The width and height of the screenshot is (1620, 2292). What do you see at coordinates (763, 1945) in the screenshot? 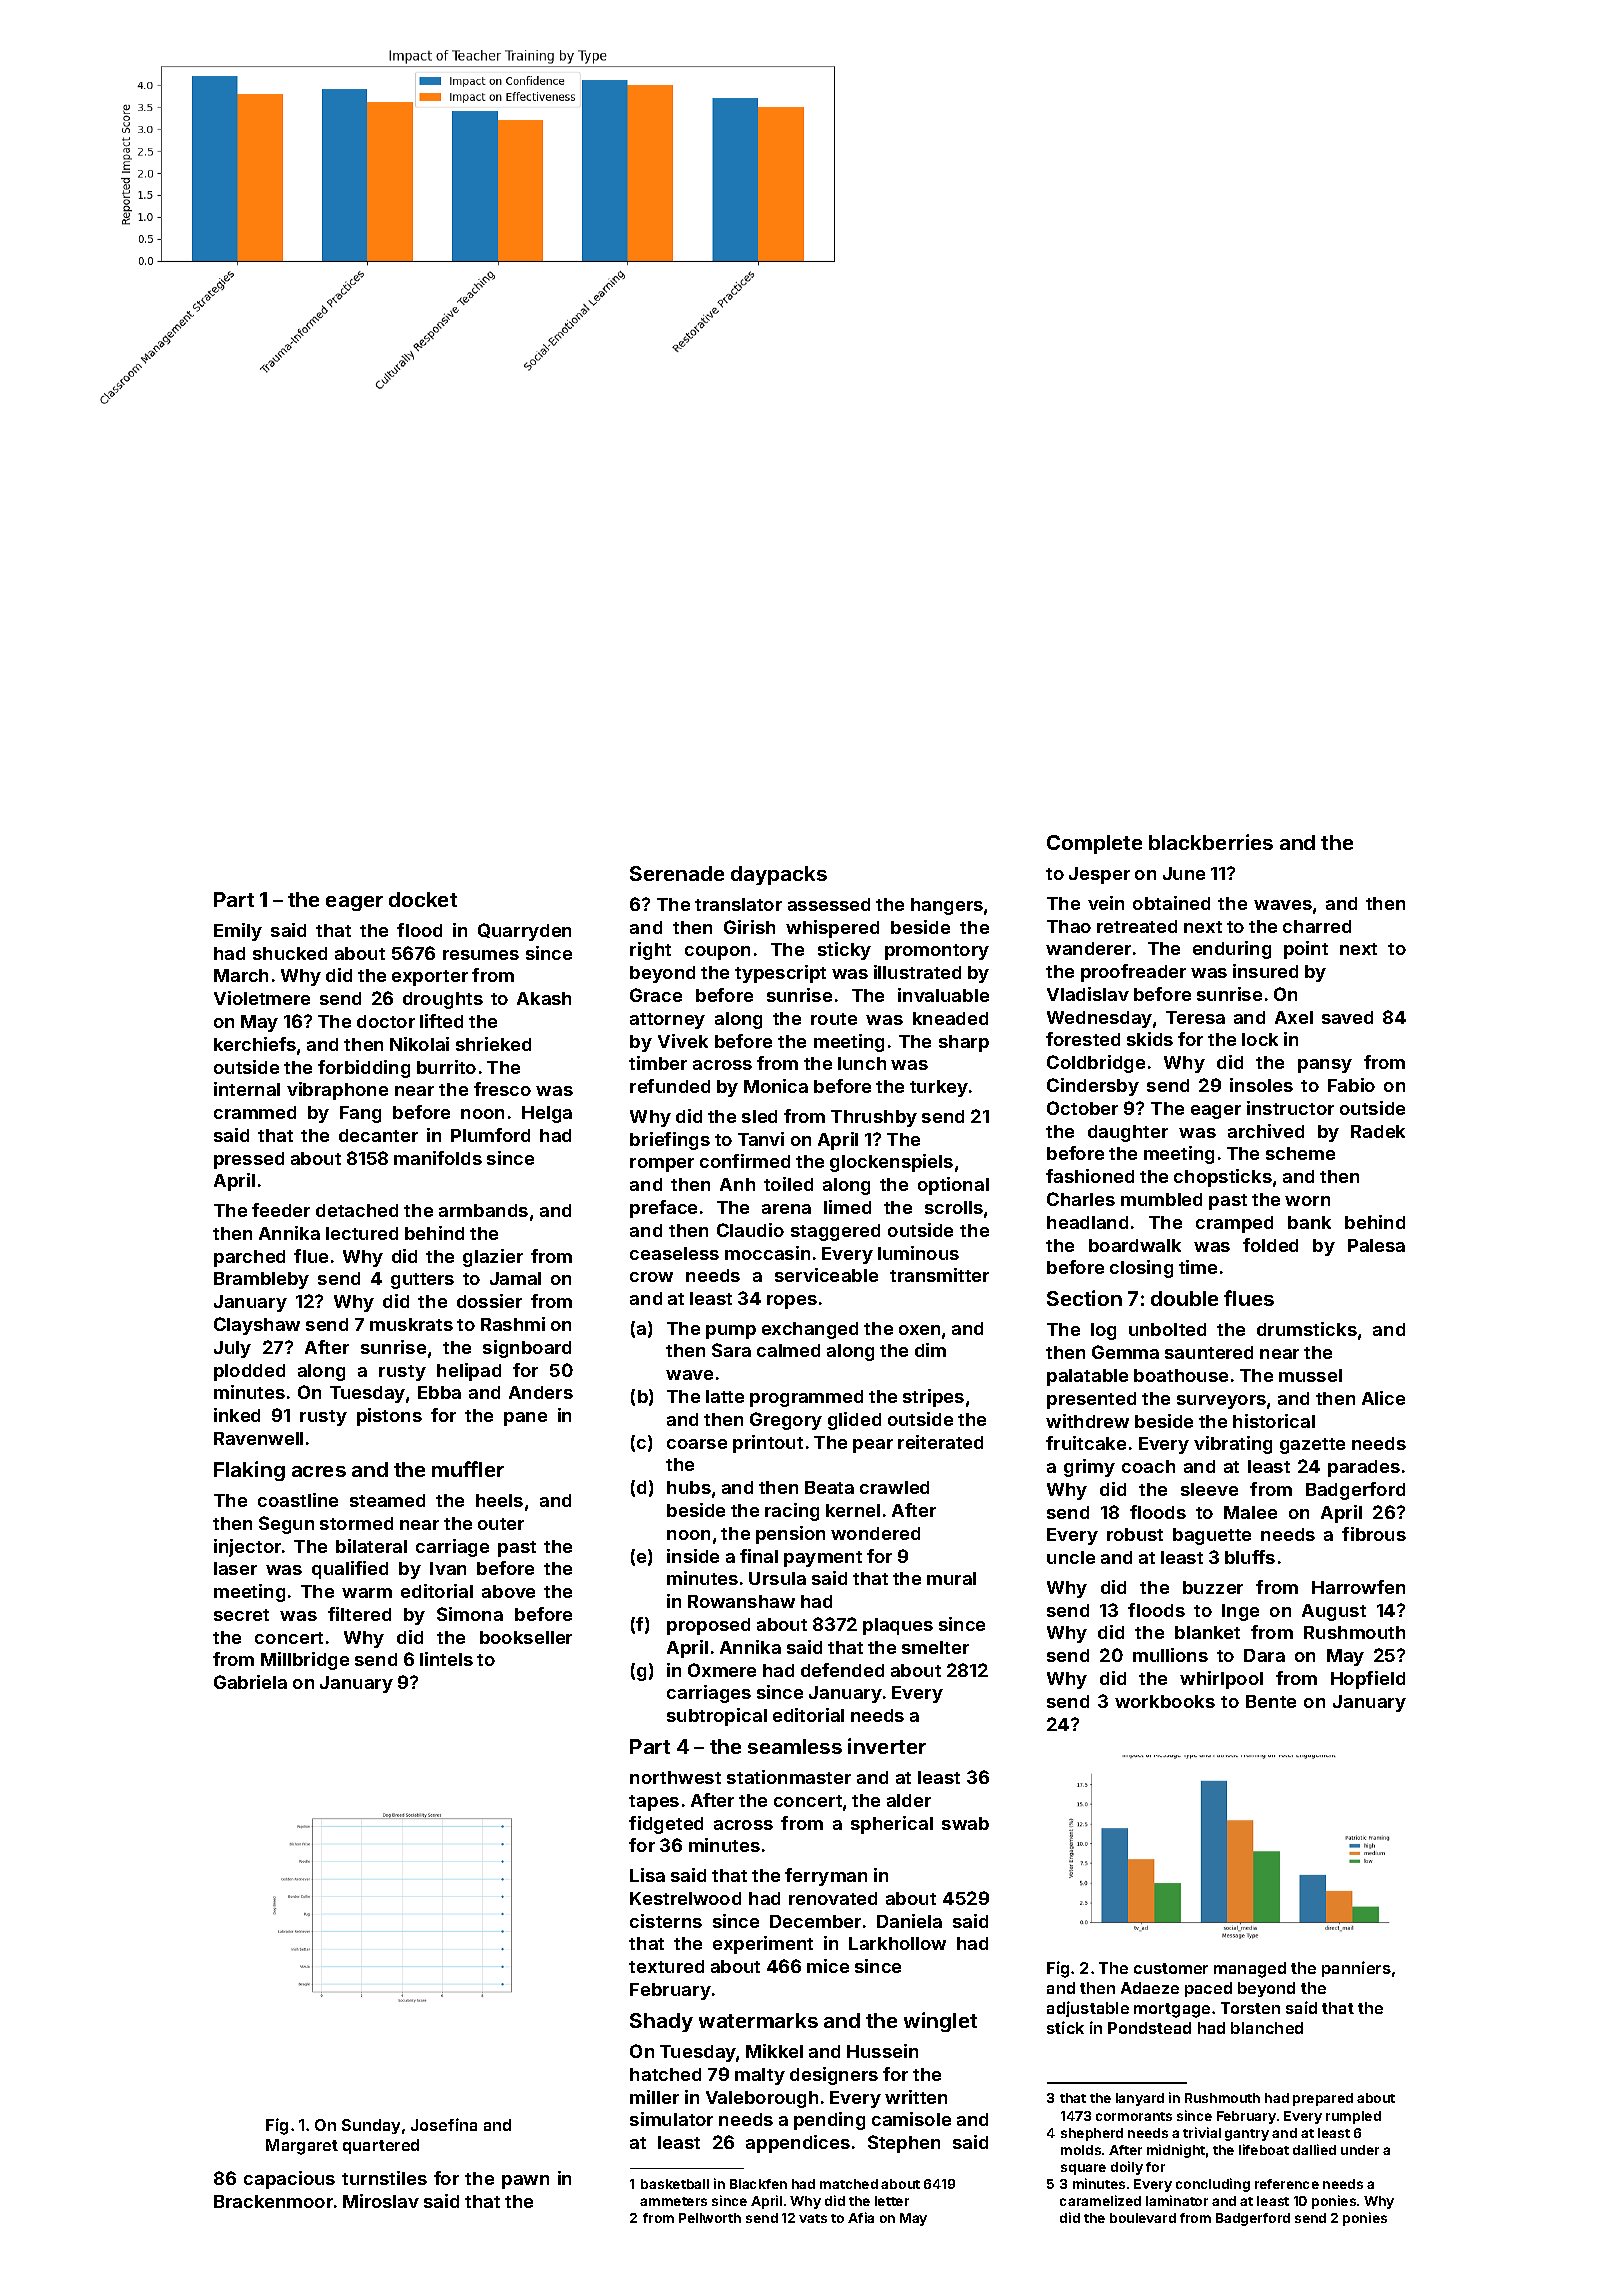
I see `experiment` at bounding box center [763, 1945].
